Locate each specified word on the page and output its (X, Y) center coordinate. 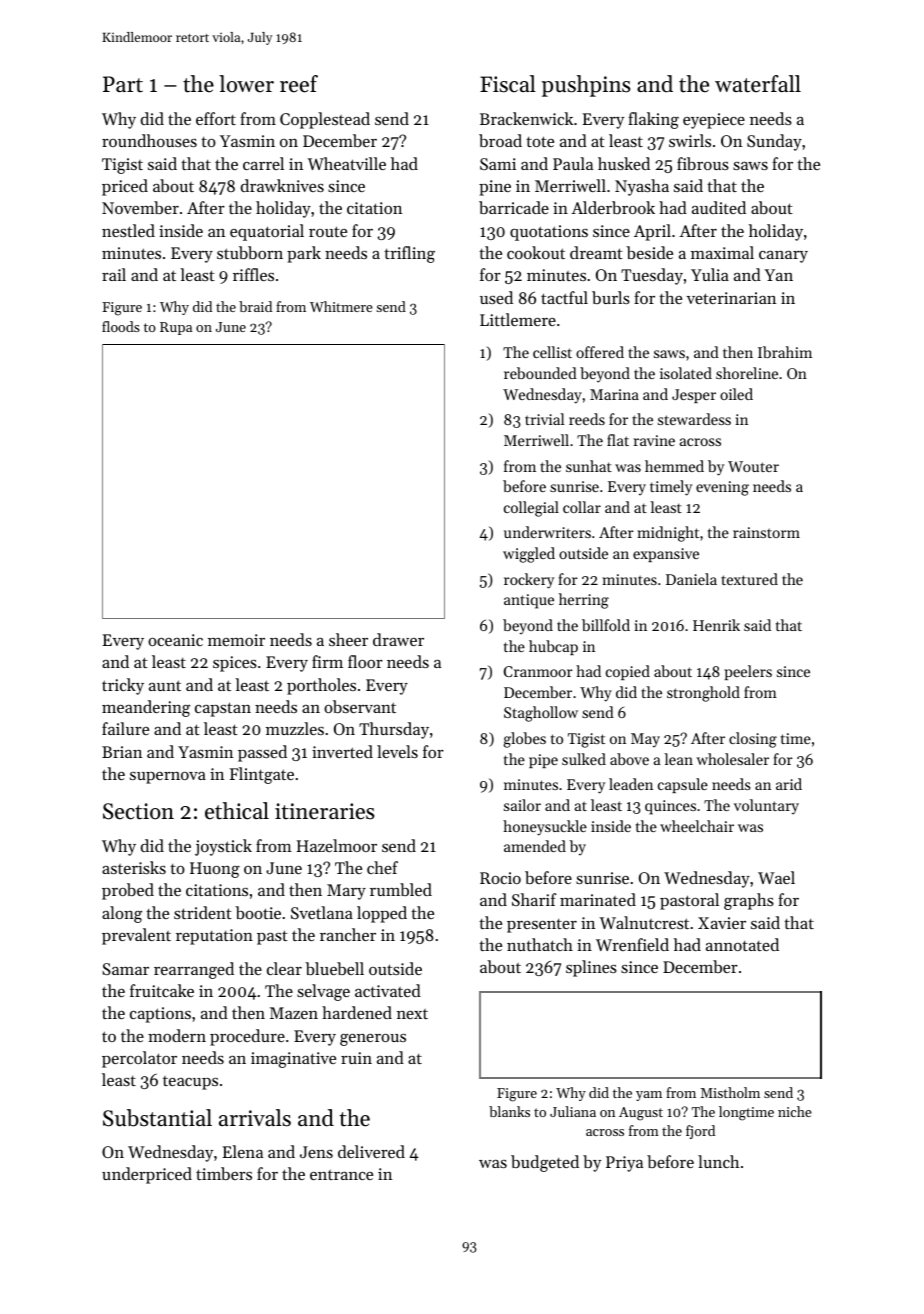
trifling (409, 254)
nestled (128, 230)
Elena (243, 1151)
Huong (215, 870)
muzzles (295, 728)
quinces (670, 807)
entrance (341, 1175)
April (652, 232)
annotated (742, 944)
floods (121, 326)
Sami (498, 164)
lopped (382, 914)
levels (397, 751)
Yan (778, 275)
